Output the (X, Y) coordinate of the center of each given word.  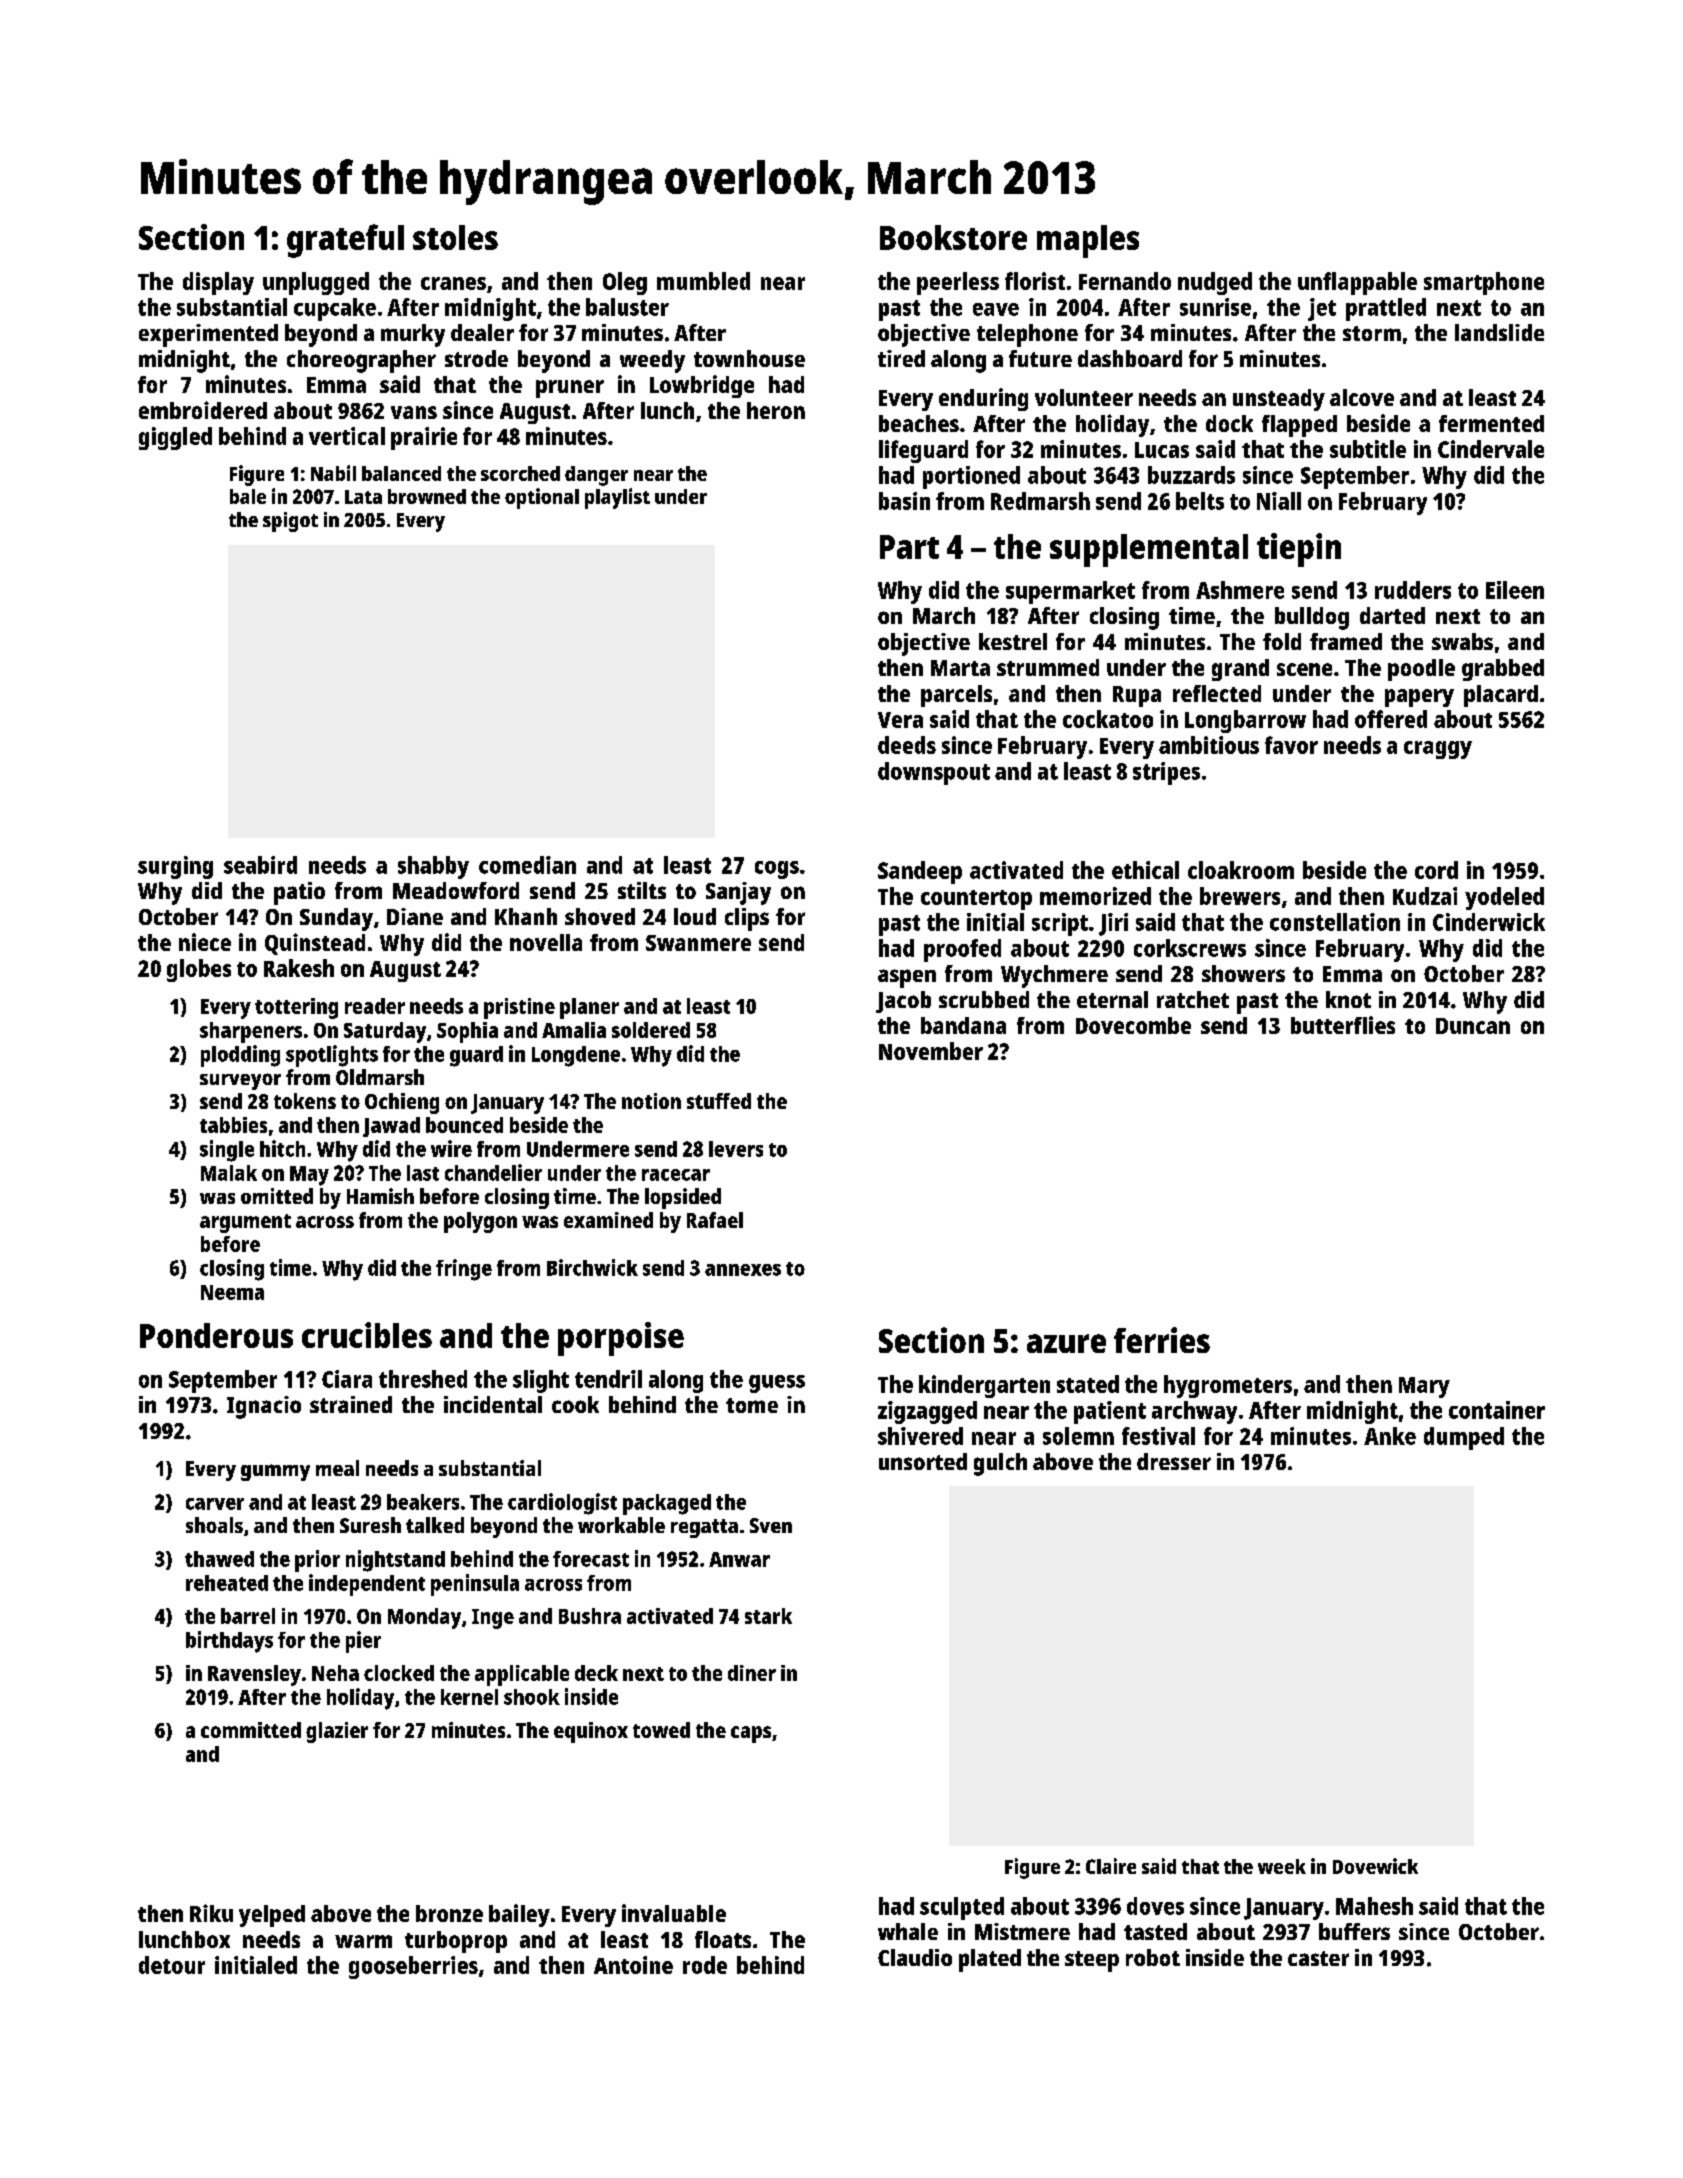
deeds (907, 745)
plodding (240, 1056)
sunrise (1215, 307)
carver (215, 1504)
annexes (743, 1270)
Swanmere (698, 943)
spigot (290, 522)
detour (172, 1965)
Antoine (633, 1965)
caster (1318, 1958)
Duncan (1473, 1026)
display (218, 283)
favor (1291, 745)
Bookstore (953, 237)
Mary (1424, 1387)
